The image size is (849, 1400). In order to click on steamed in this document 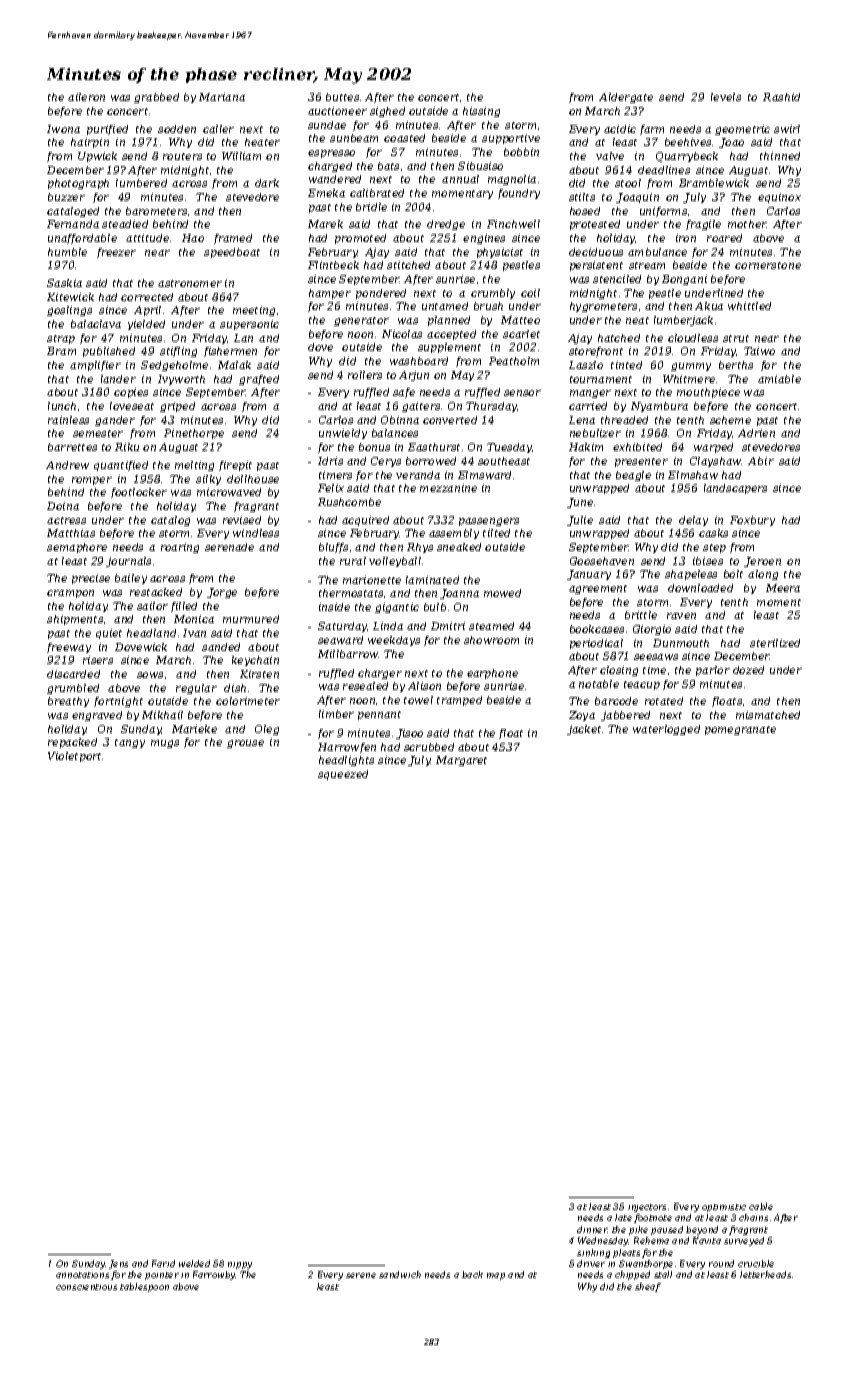, I will do `click(491, 626)`.
